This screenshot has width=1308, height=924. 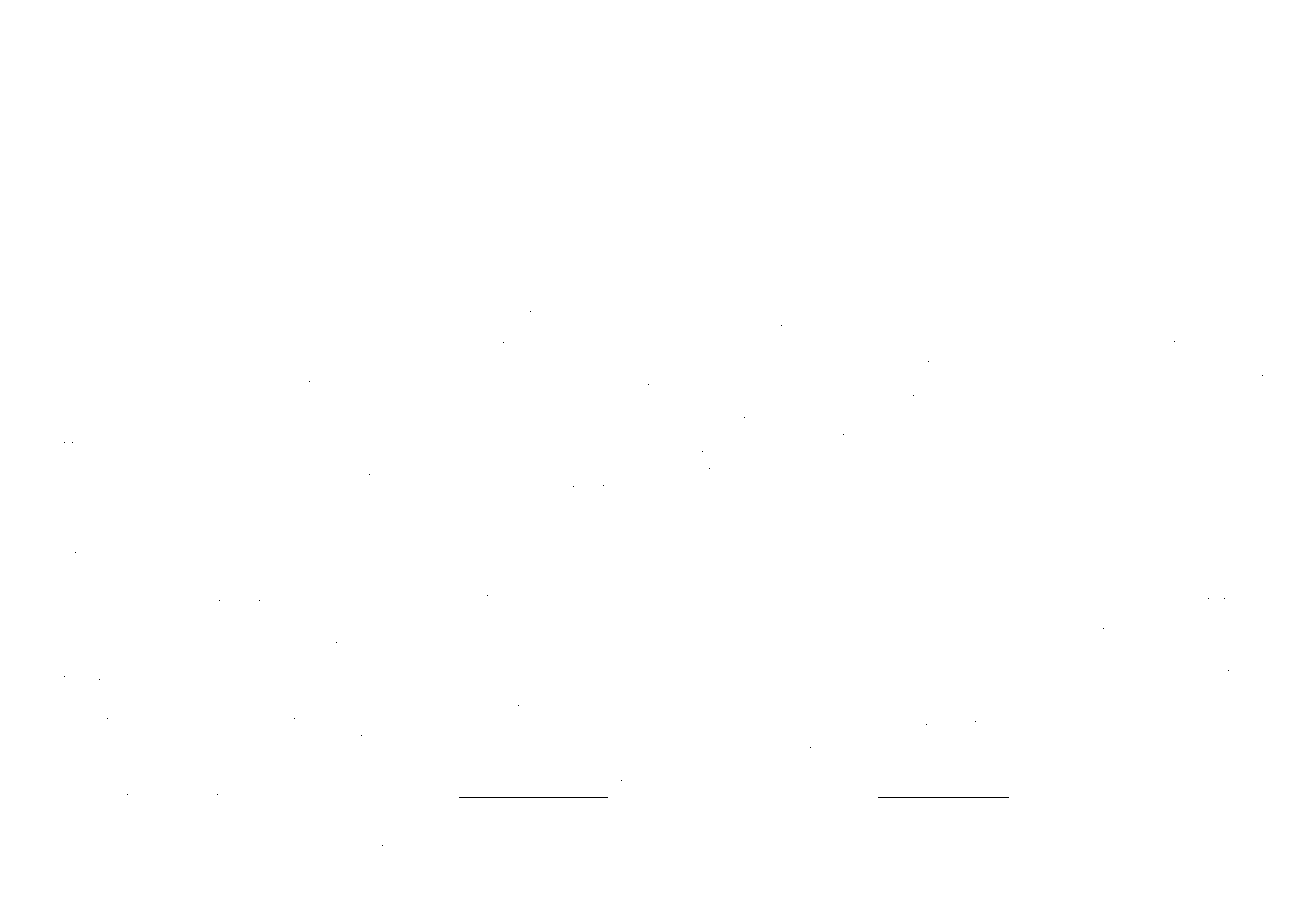 What do you see at coordinates (1226, 309) in the screenshot?
I see `archway` at bounding box center [1226, 309].
